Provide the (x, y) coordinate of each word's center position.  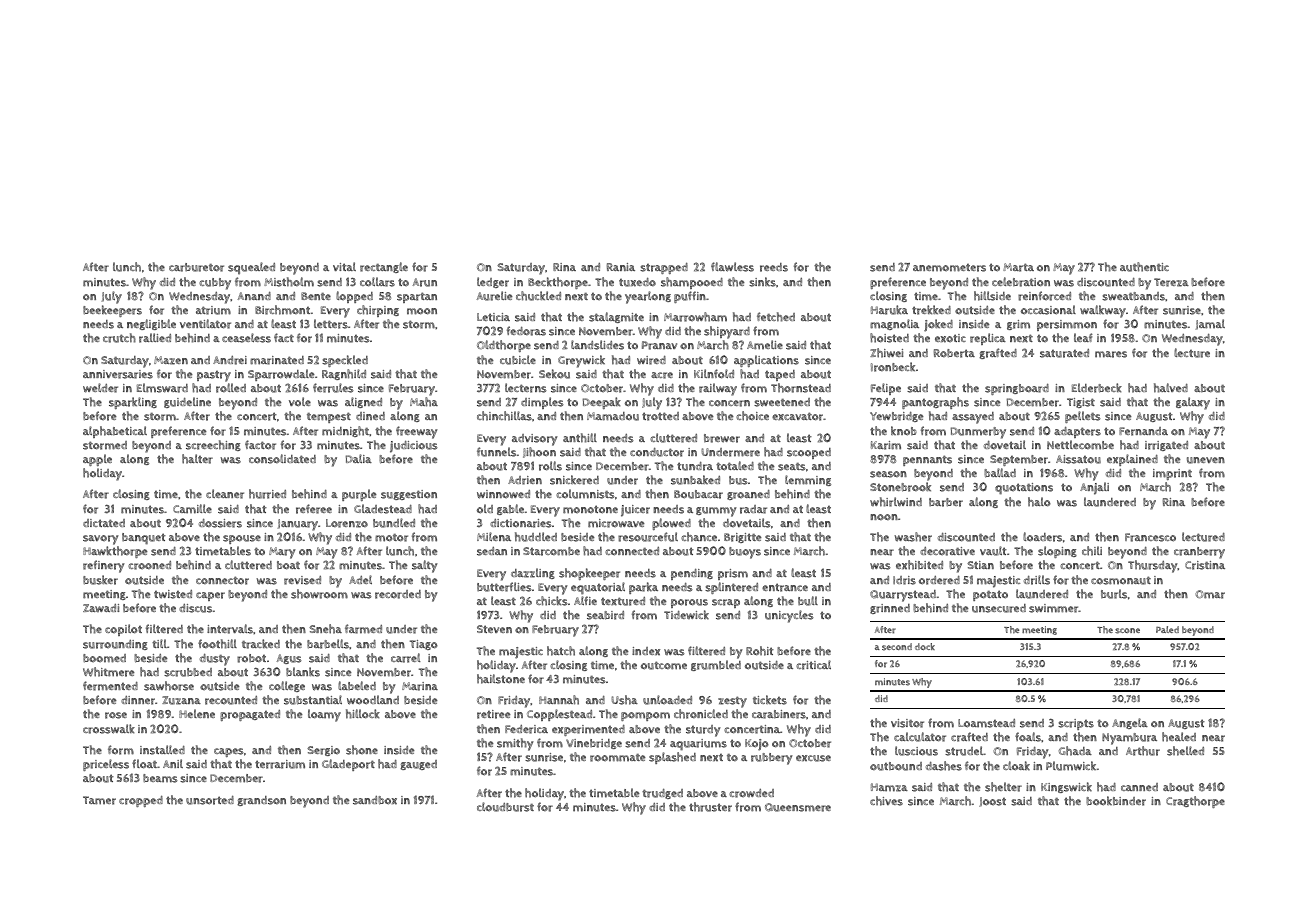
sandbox (375, 800)
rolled (231, 388)
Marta (1018, 267)
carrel (406, 658)
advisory (535, 440)
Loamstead (986, 723)
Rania (621, 267)
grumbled (716, 665)
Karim (886, 445)
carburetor (196, 267)
